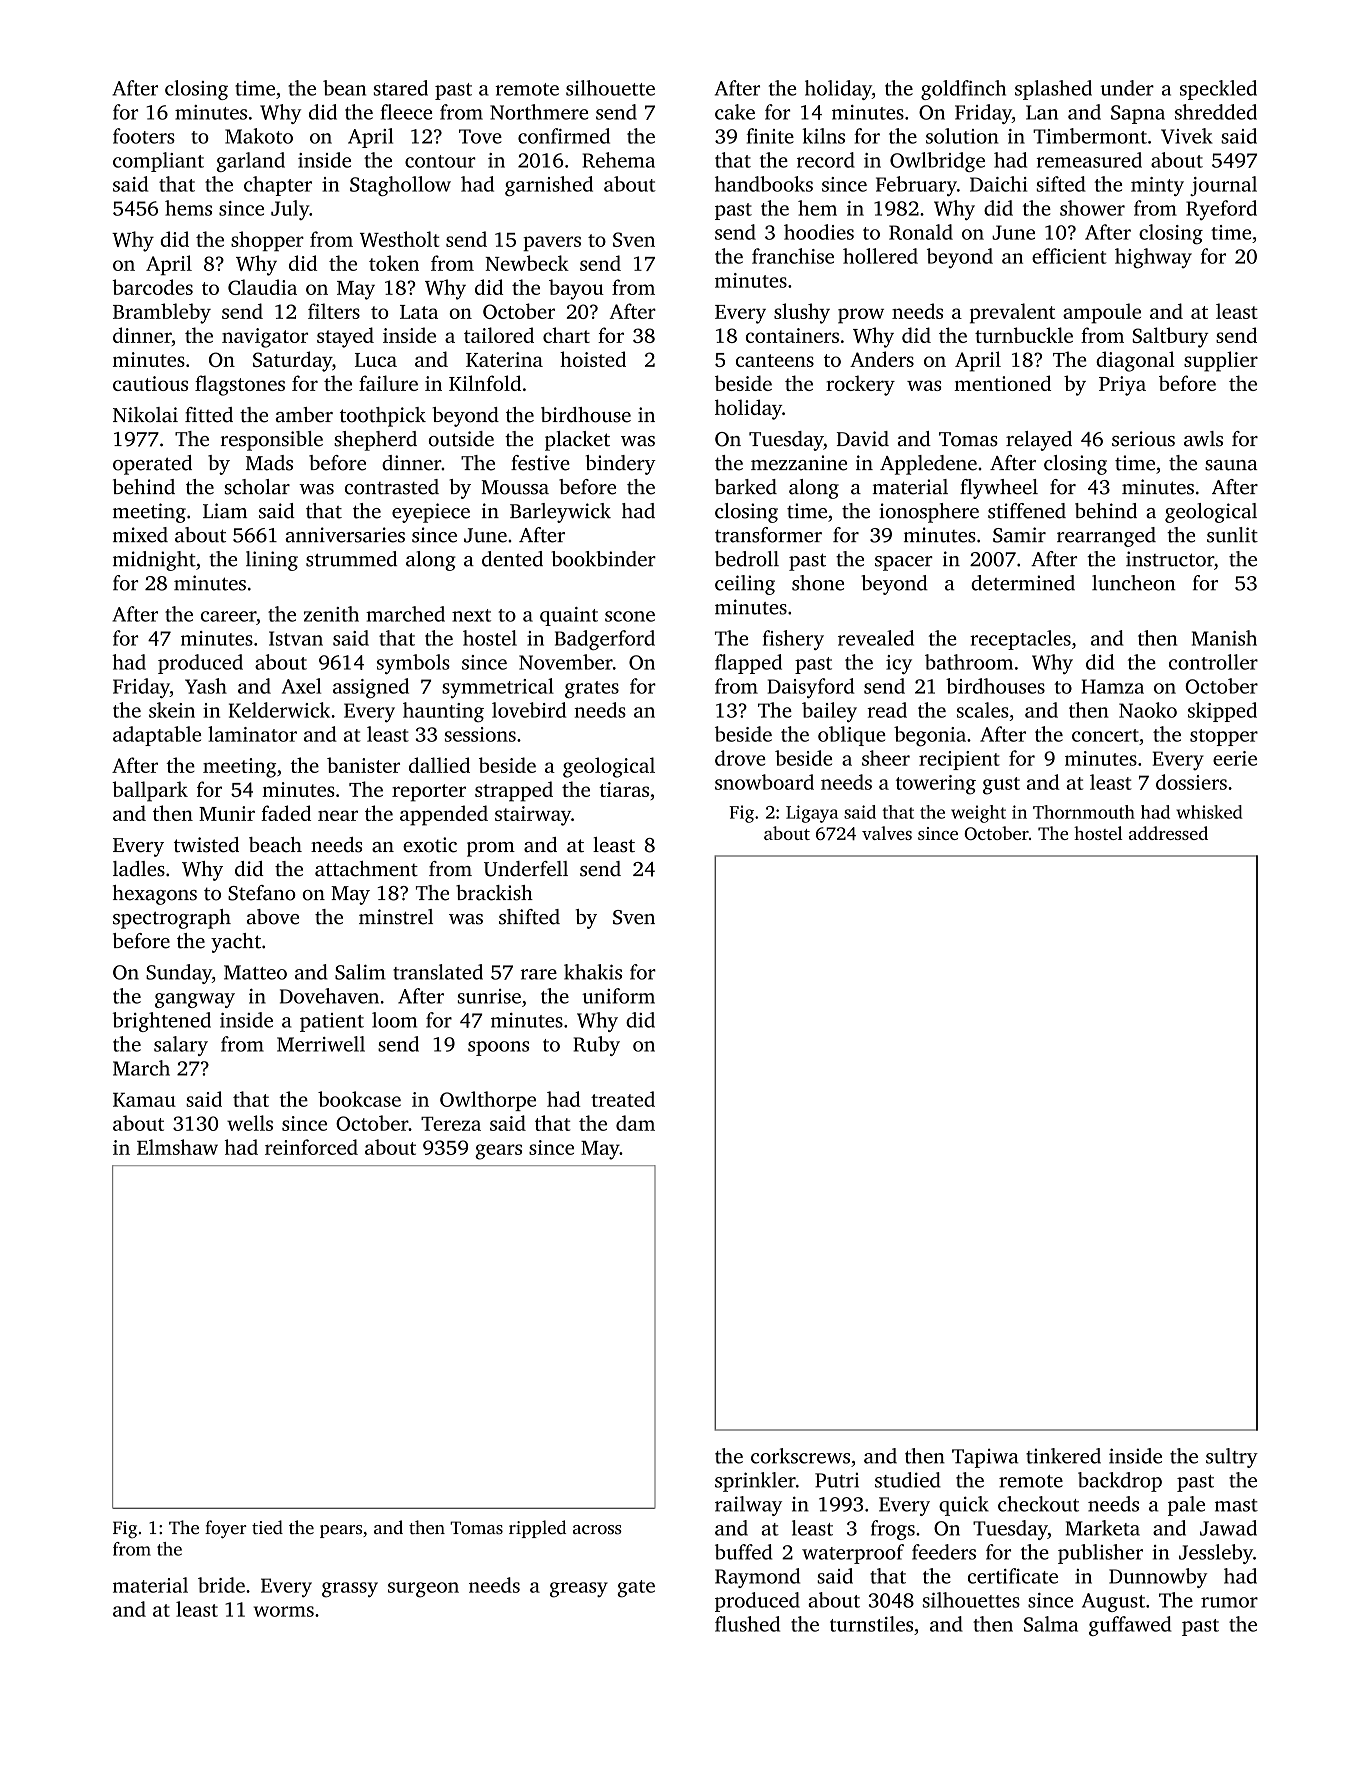 The image size is (1370, 1773). I want to click on containers, so click(792, 335).
